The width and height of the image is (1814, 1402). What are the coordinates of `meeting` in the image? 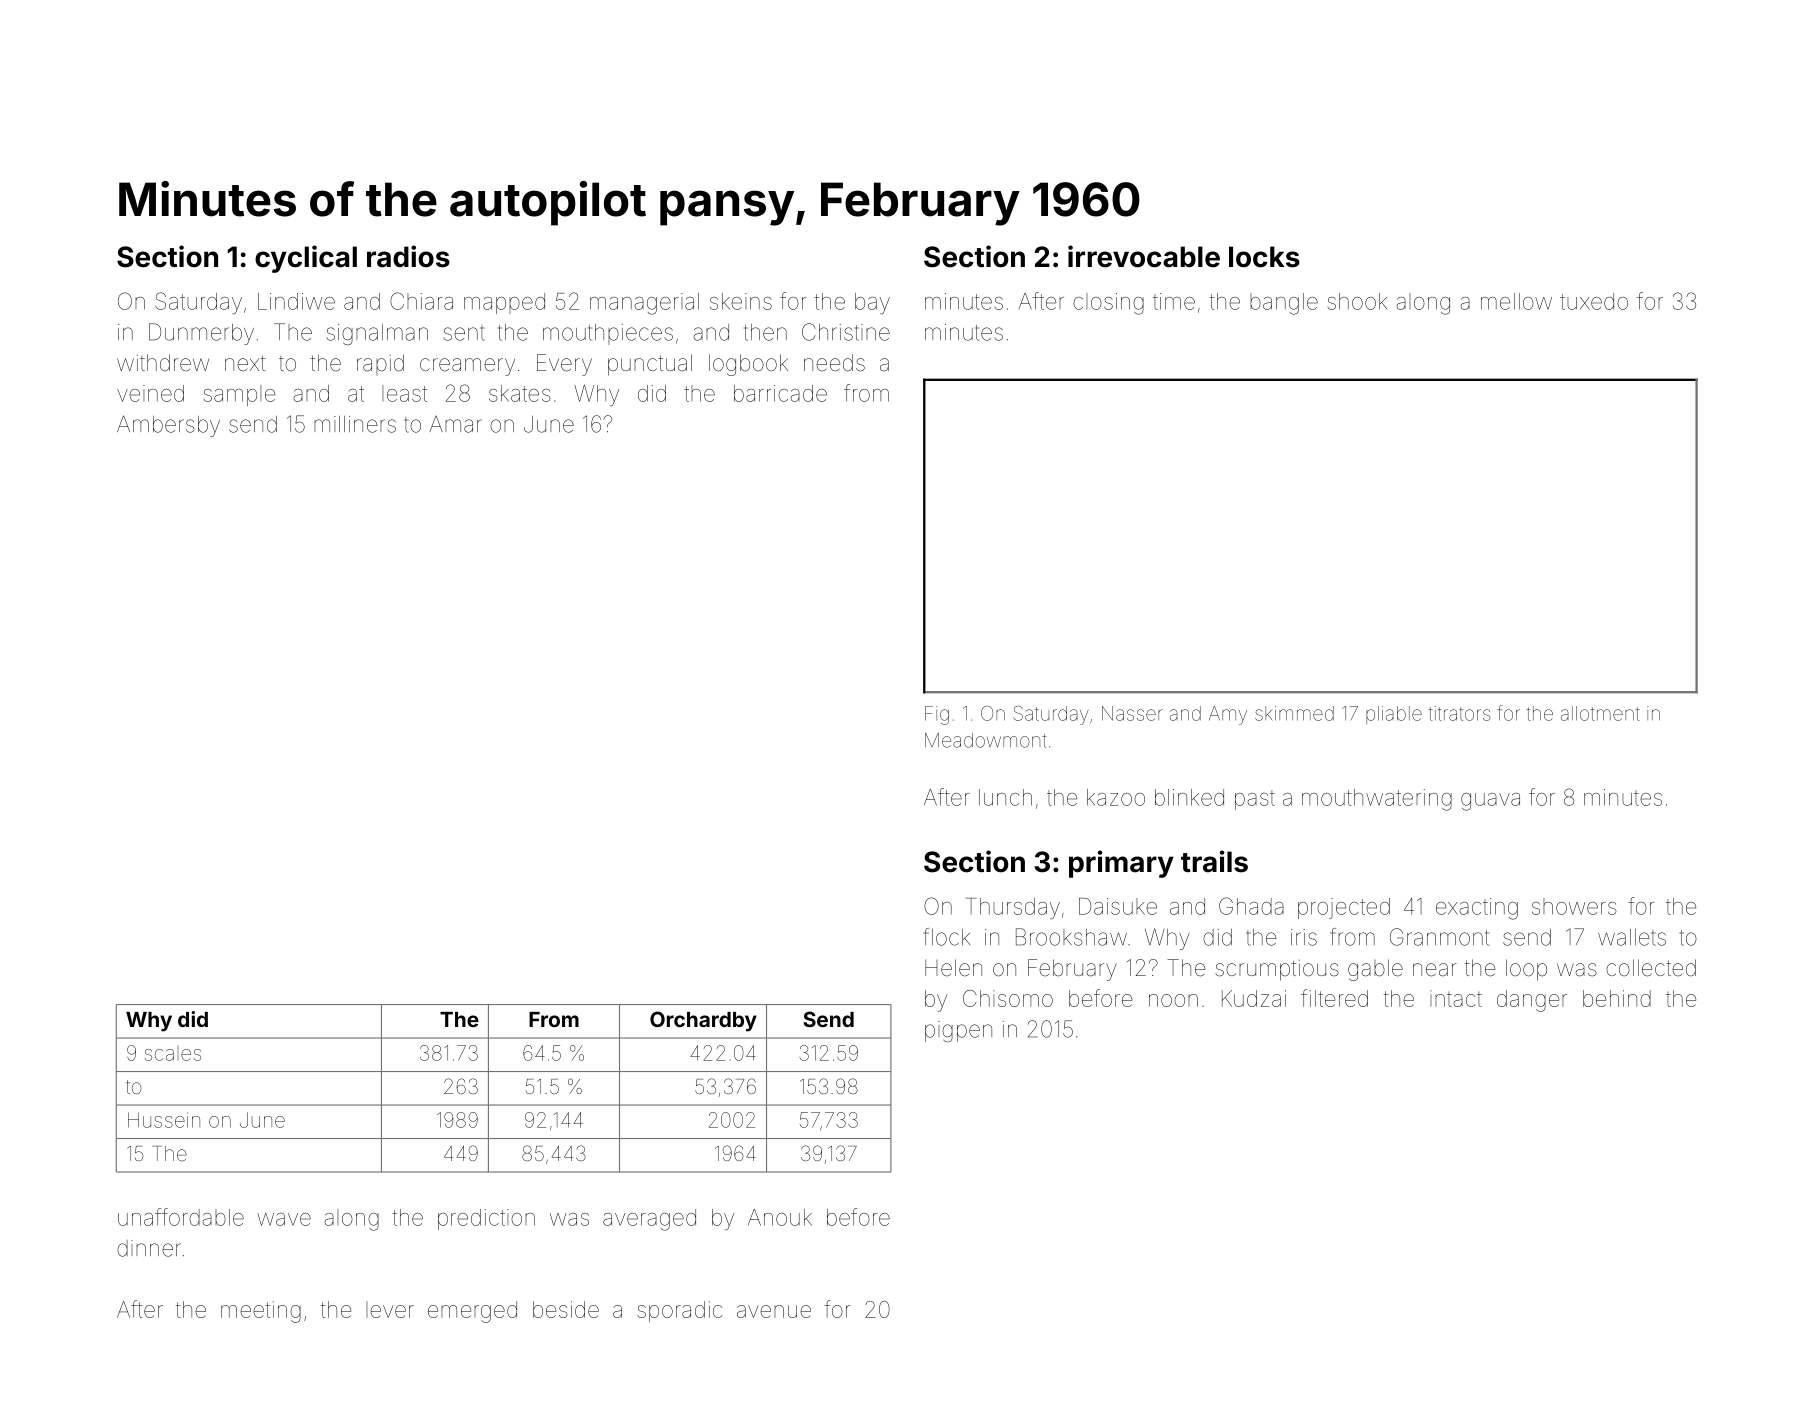 It's located at (261, 1312).
